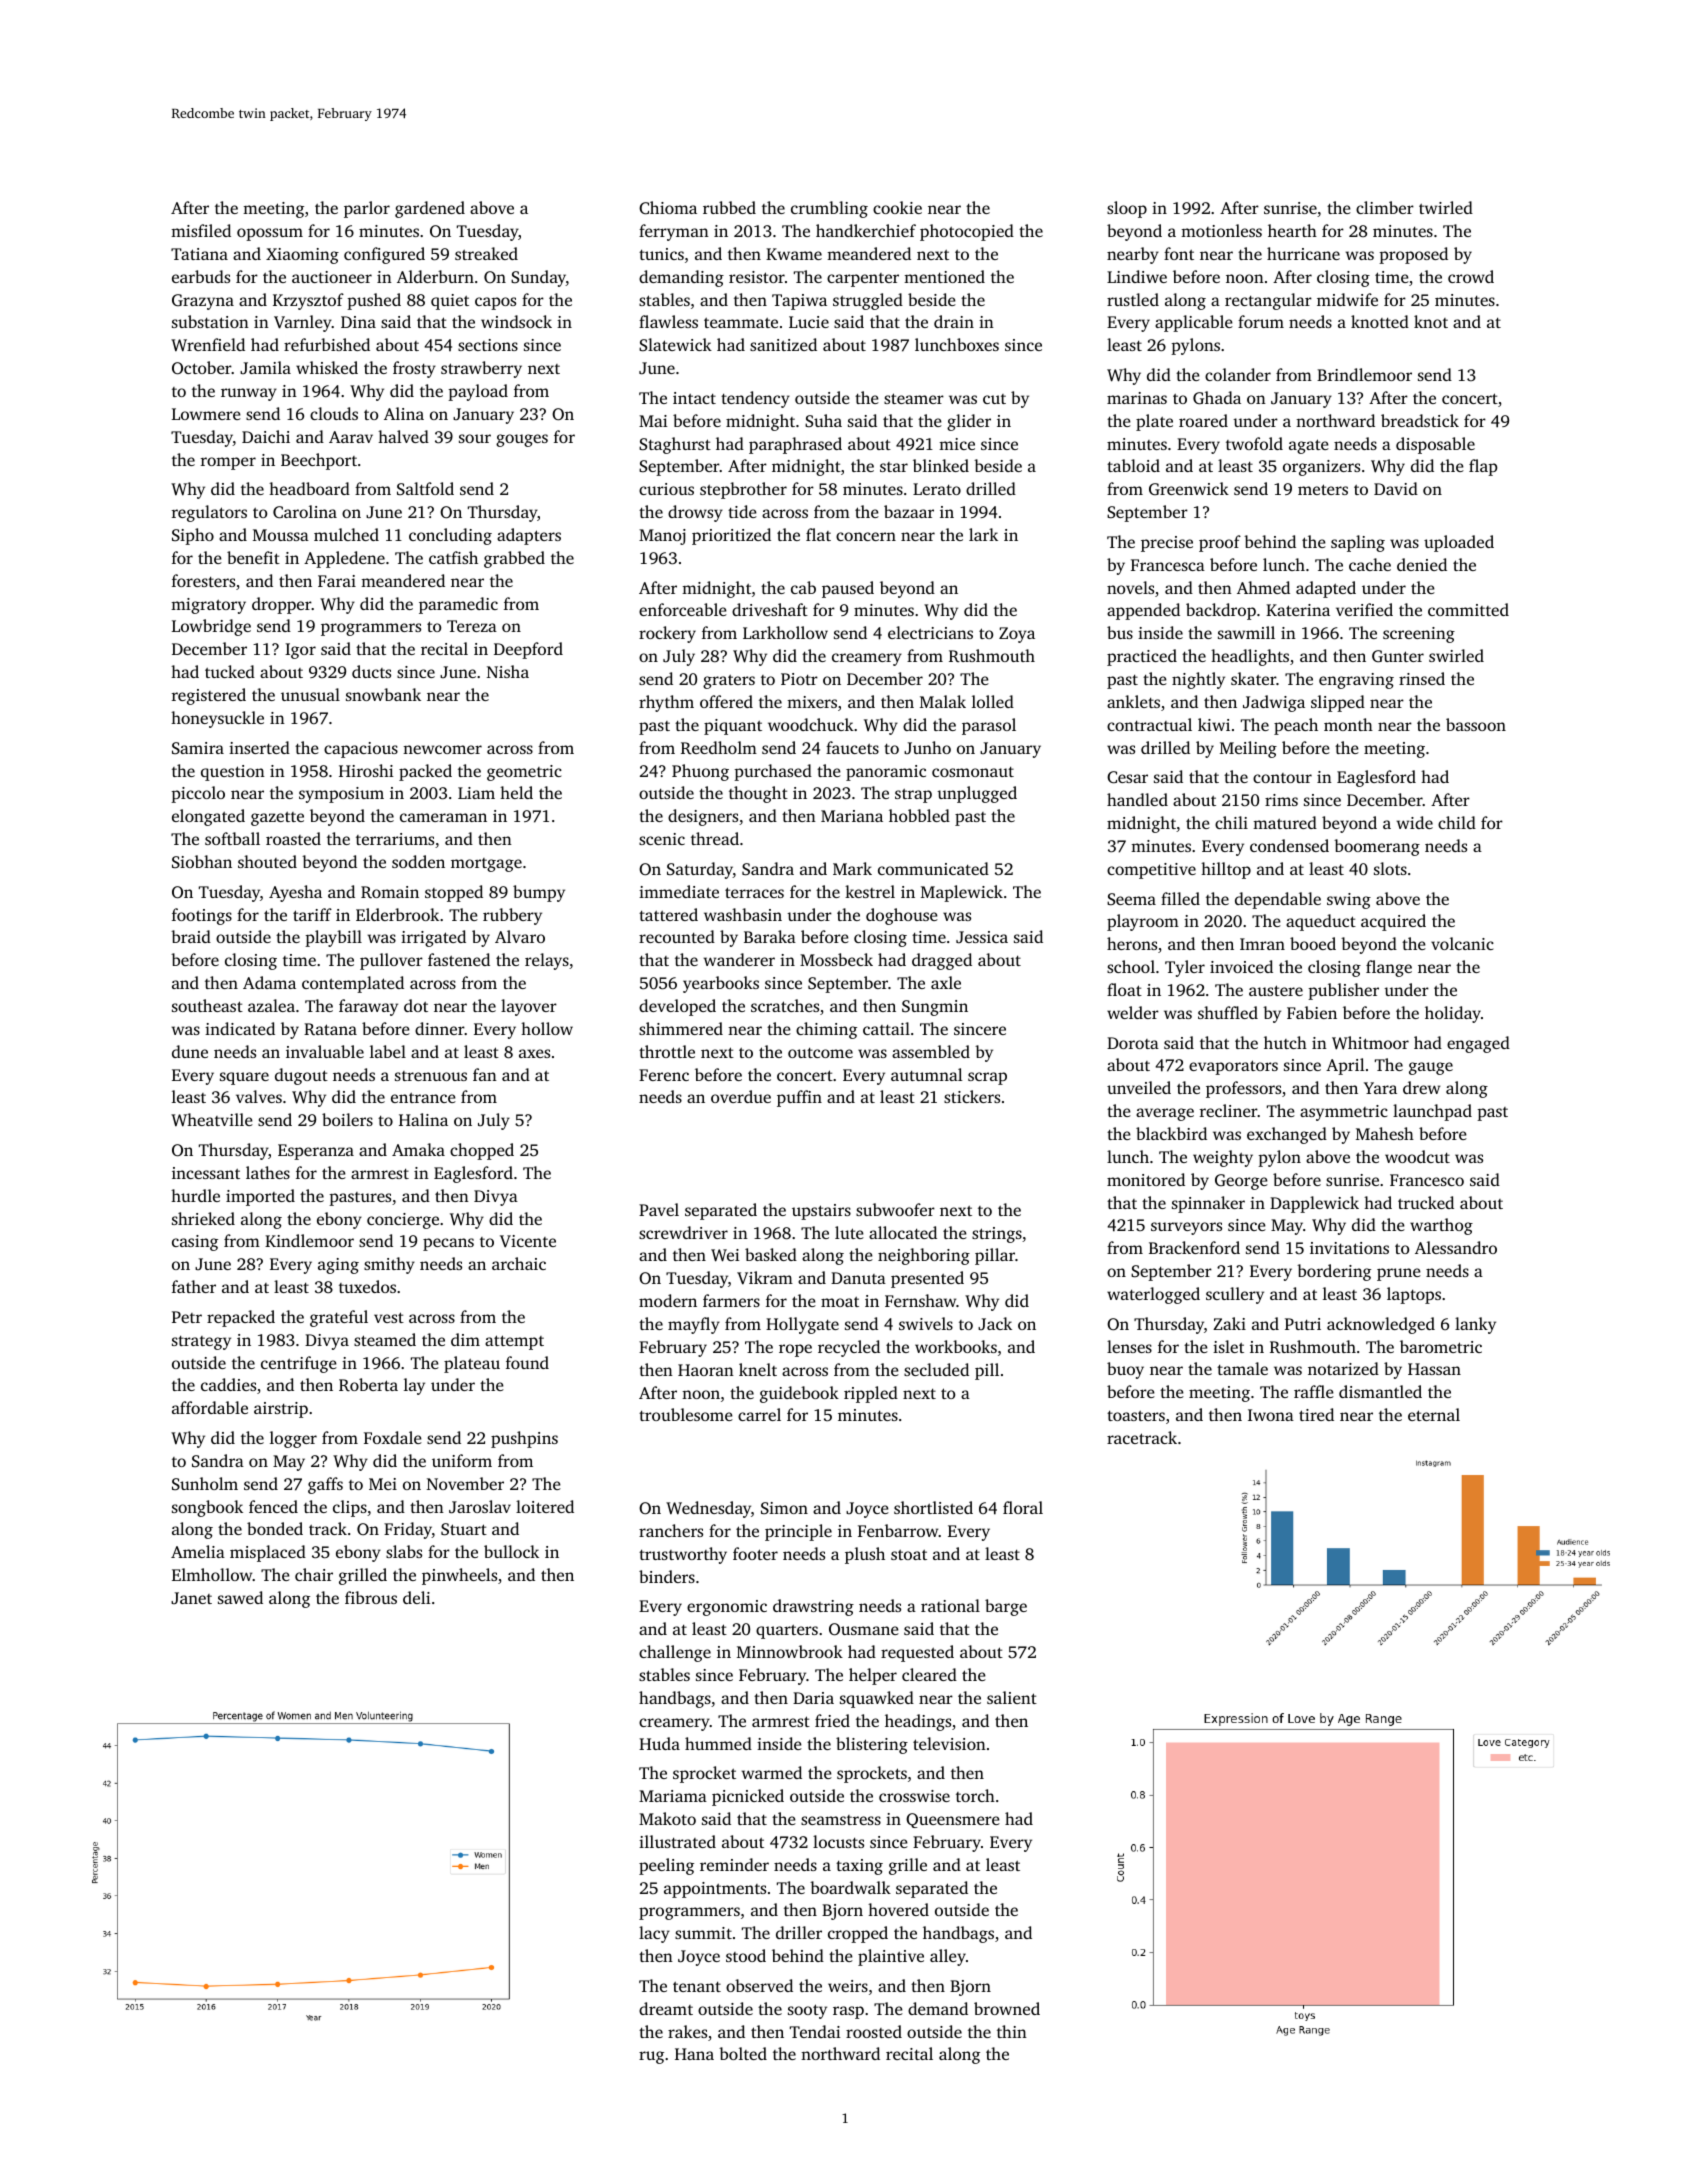  I want to click on screwdriver, so click(683, 1232).
